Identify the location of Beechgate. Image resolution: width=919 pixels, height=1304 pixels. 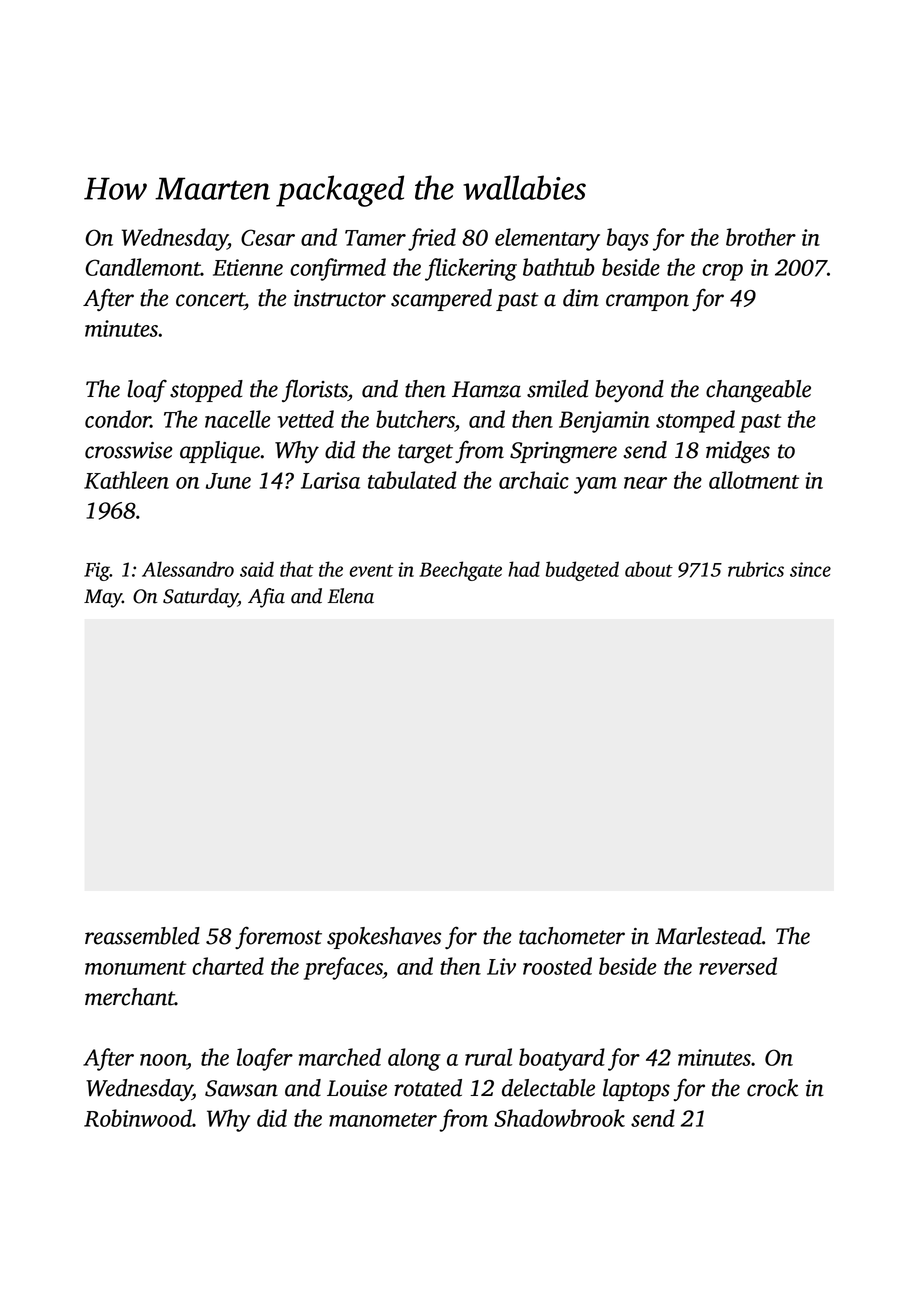
(460, 571).
